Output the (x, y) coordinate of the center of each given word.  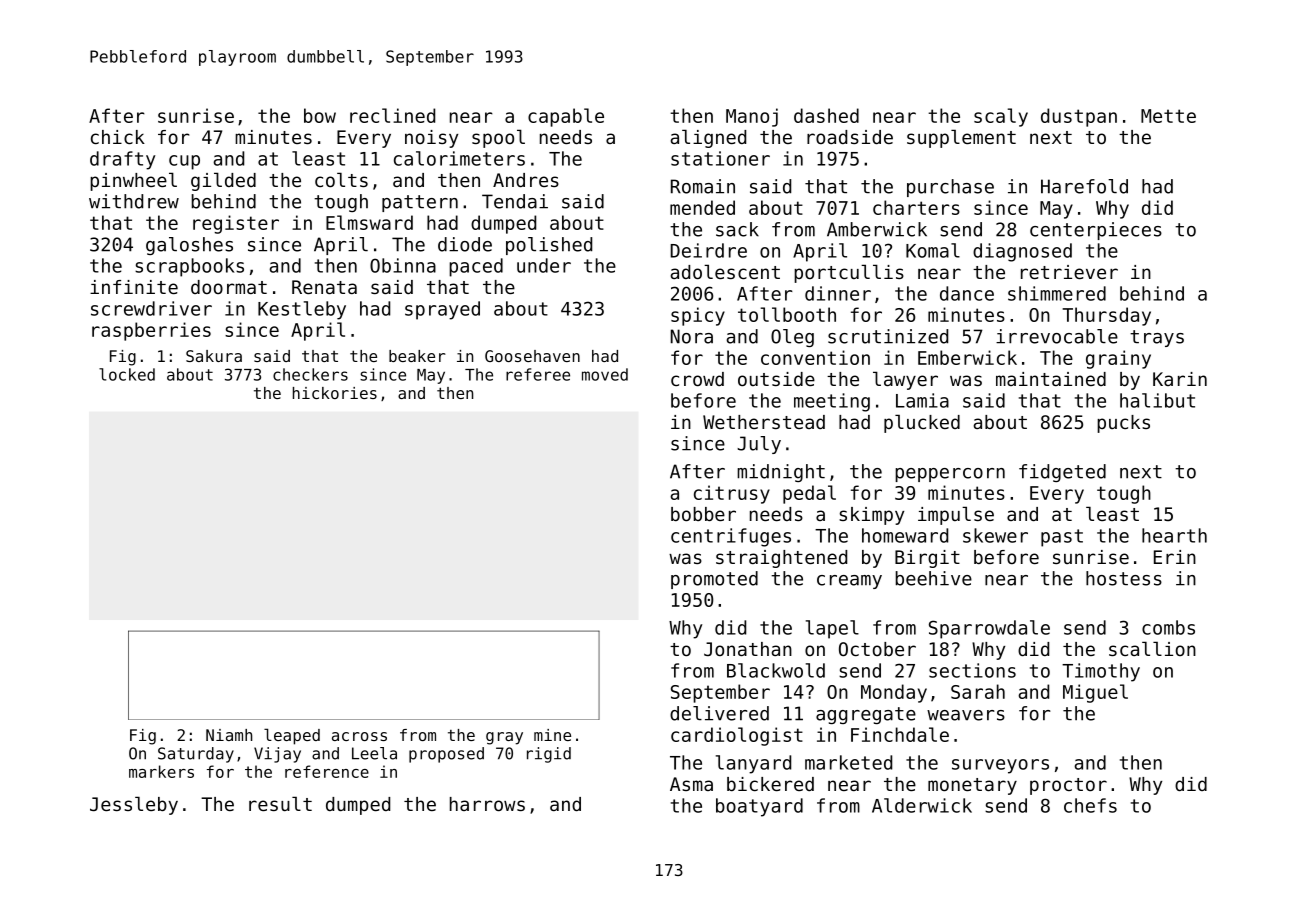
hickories (335, 393)
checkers (310, 374)
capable (566, 117)
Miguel (1095, 693)
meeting (832, 402)
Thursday (1106, 316)
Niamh (229, 735)
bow (320, 115)
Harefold (1084, 186)
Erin (1175, 557)
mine (552, 735)
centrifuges (731, 537)
